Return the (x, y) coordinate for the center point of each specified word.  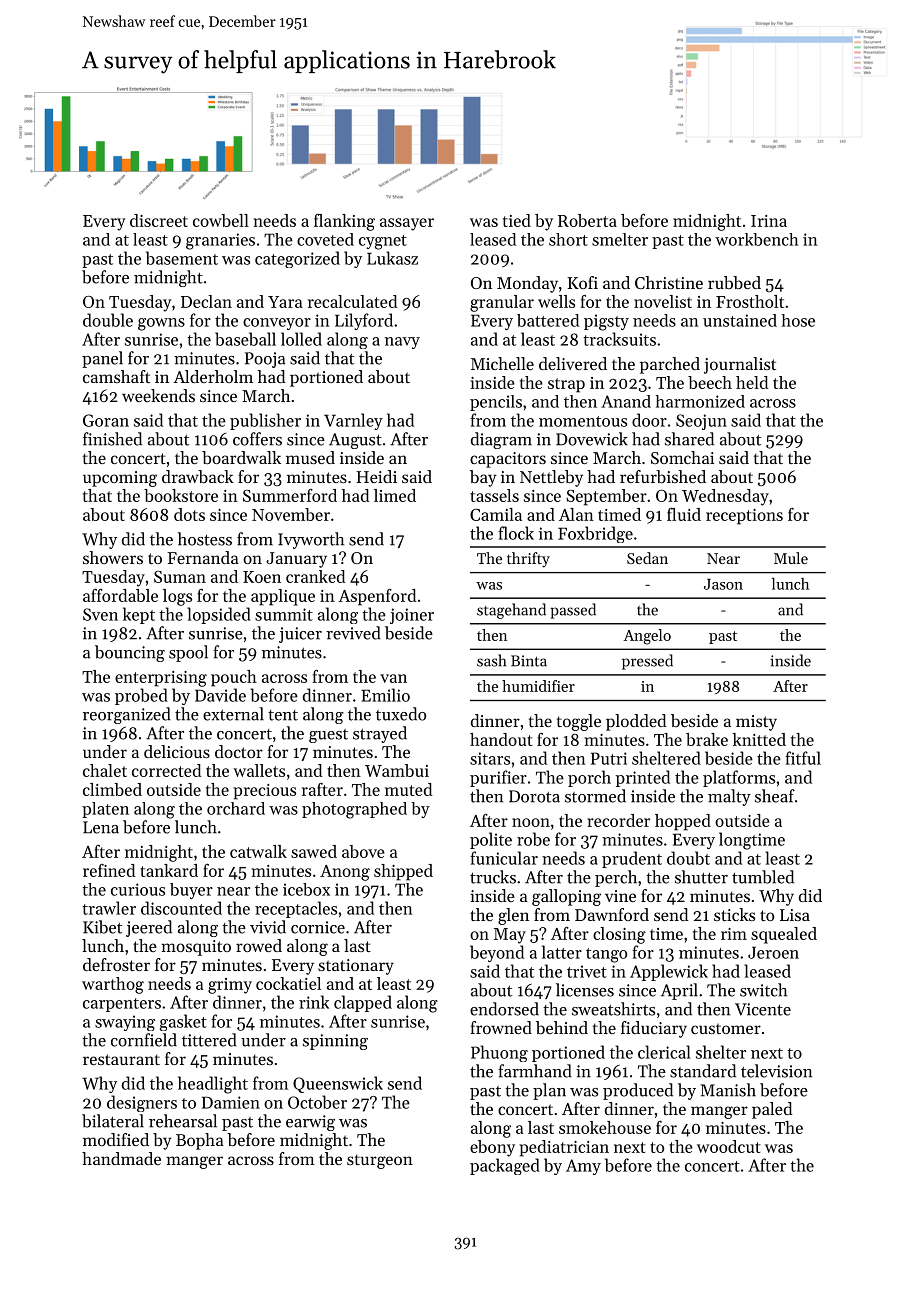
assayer (407, 224)
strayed (380, 734)
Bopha (200, 1141)
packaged (505, 1166)
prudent (632, 859)
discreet (159, 220)
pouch (234, 678)
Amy (583, 1167)
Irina (769, 221)
